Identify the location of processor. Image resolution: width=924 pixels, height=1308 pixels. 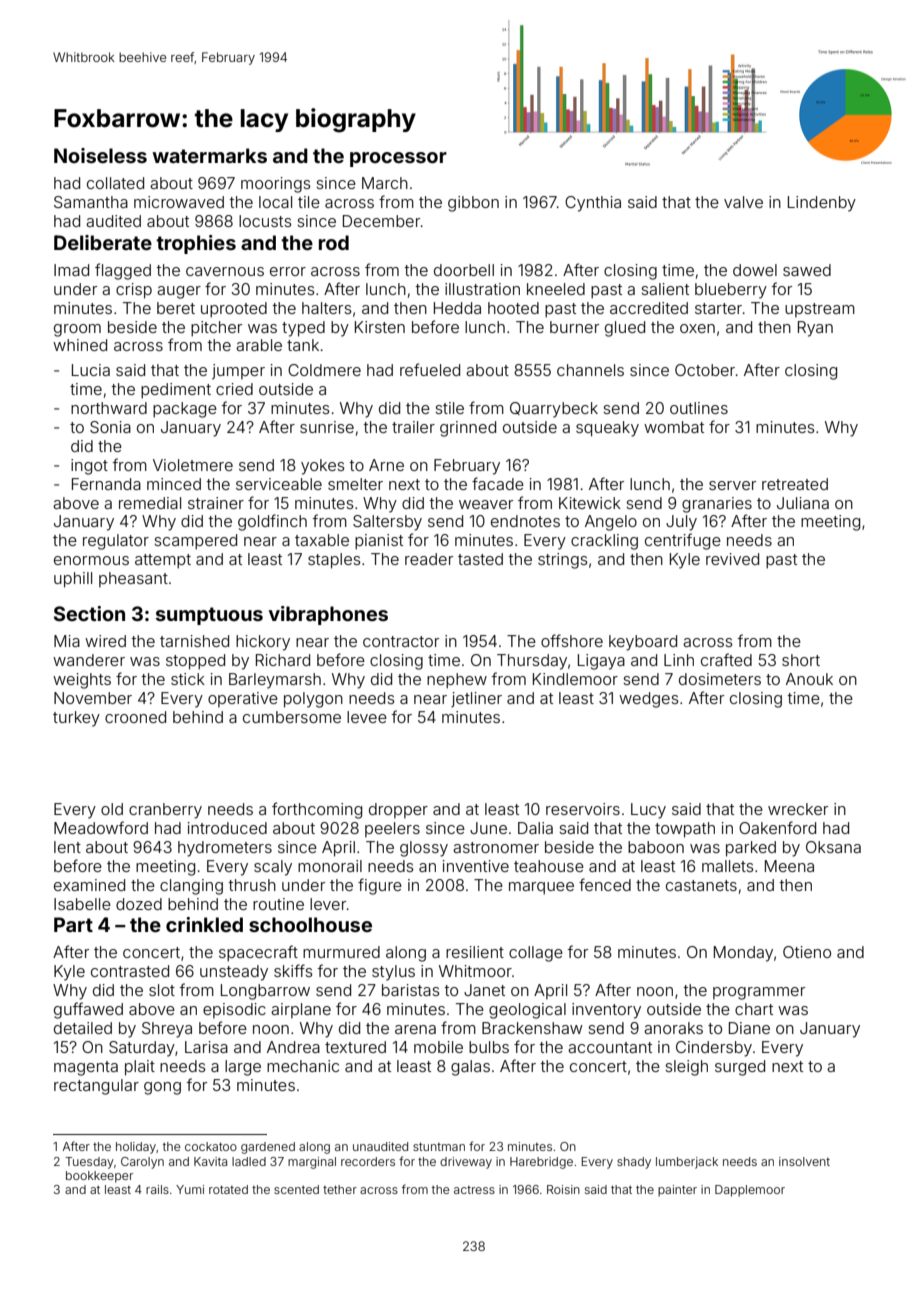
(398, 159).
